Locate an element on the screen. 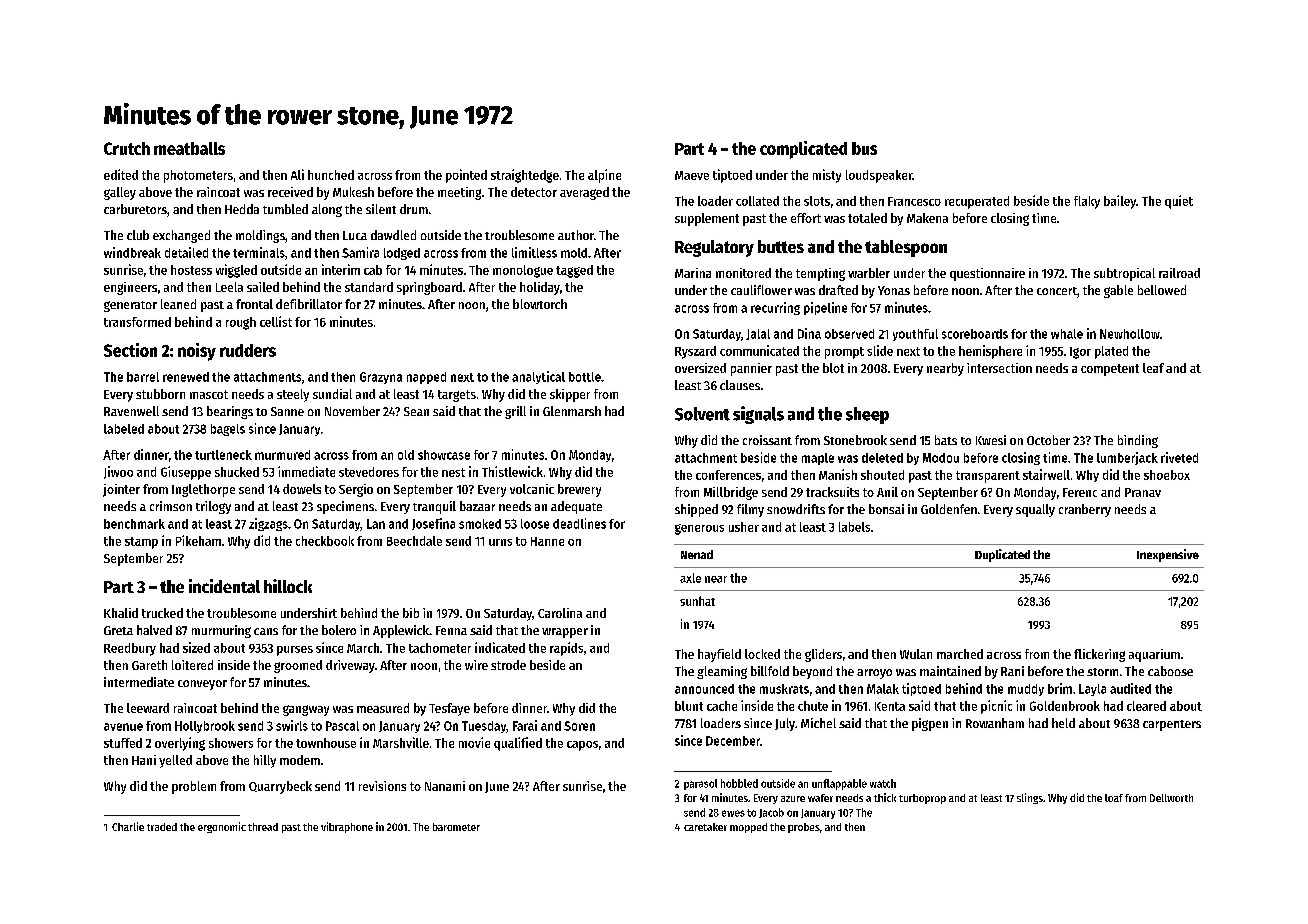  flaky is located at coordinates (1087, 202).
